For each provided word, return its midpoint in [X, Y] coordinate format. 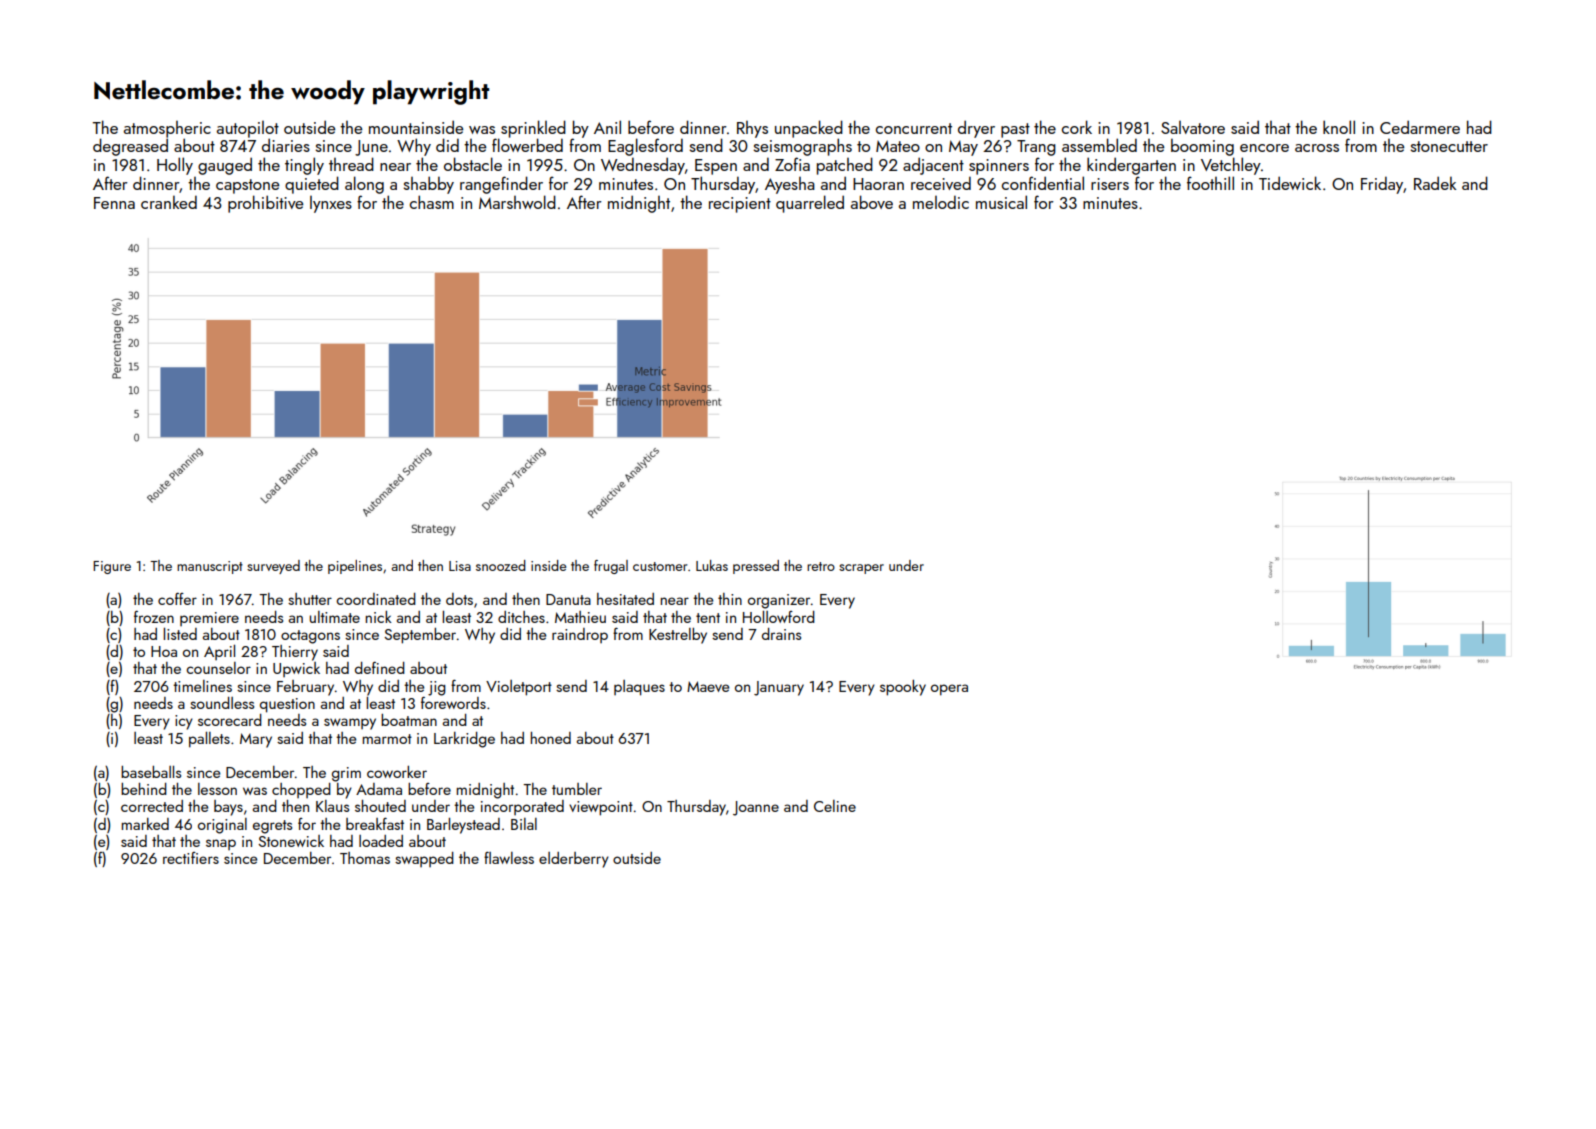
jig [437, 688]
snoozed [501, 565]
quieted [312, 185]
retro [821, 566]
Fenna [114, 203]
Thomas [365, 858]
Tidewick [1290, 183]
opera [949, 690]
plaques [639, 688]
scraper [861, 569]
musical [1001, 202]
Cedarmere [1420, 127]
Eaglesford [645, 147]
